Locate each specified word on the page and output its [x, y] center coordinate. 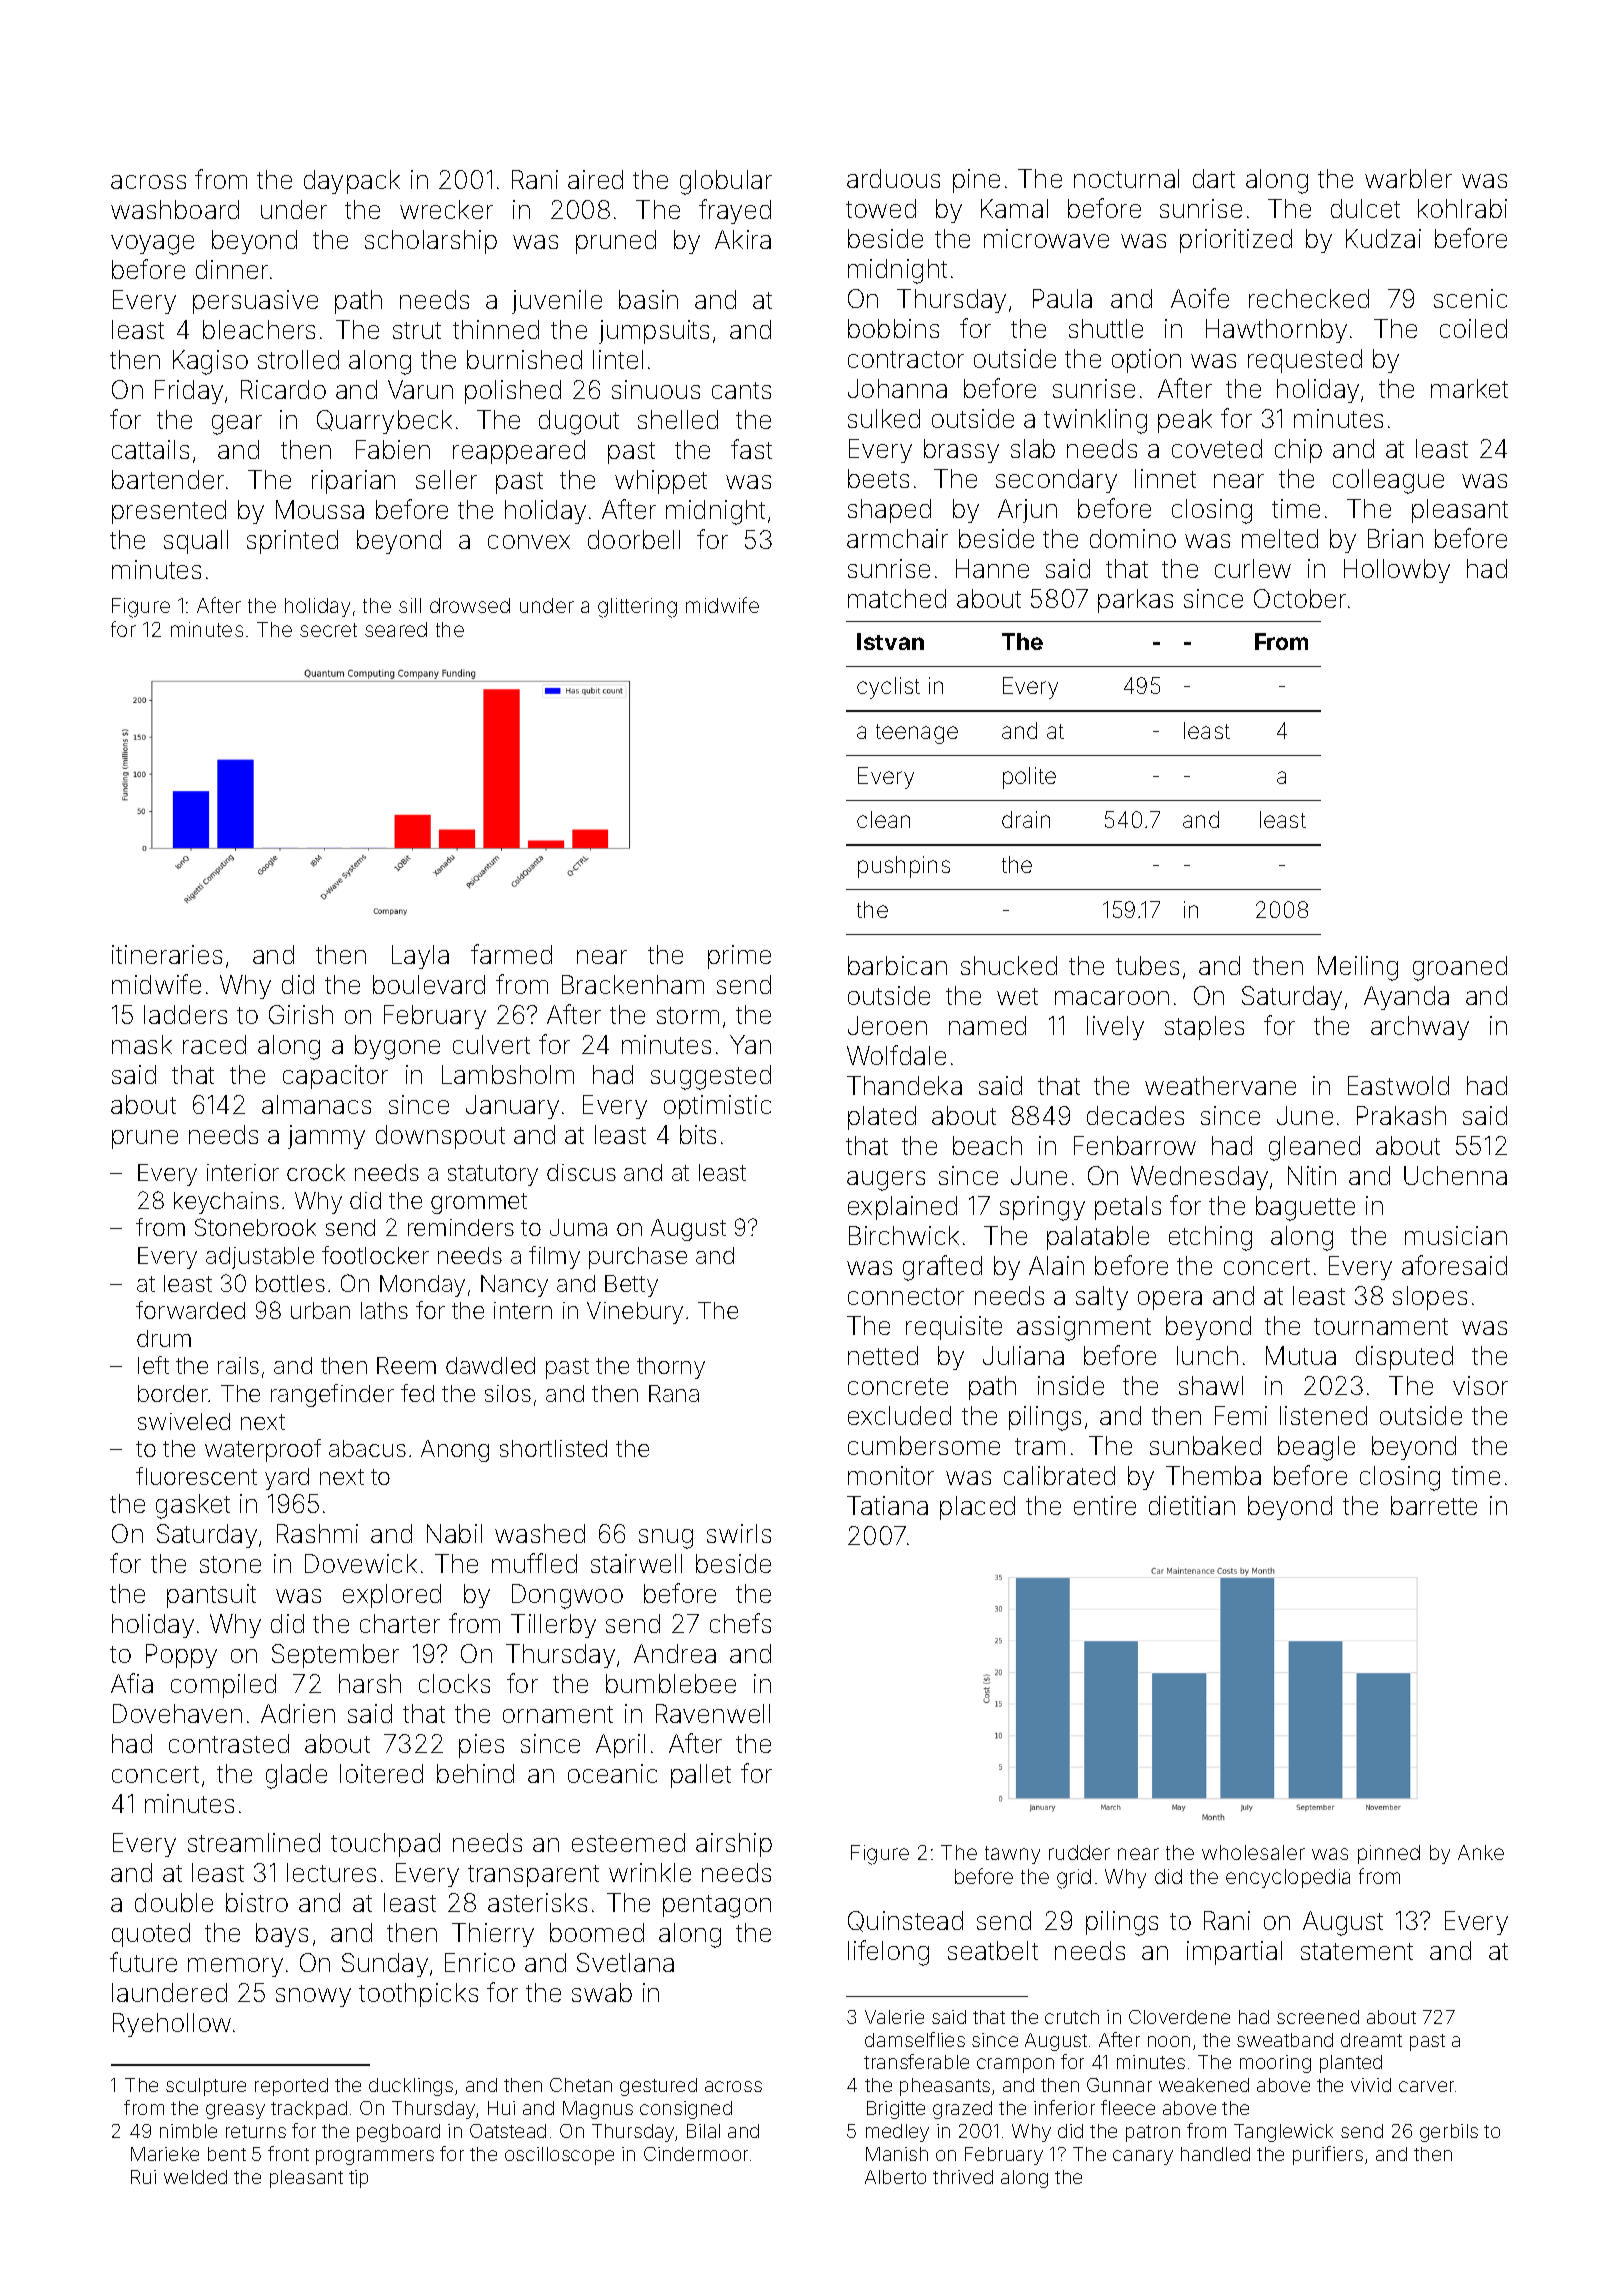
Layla [420, 957]
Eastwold [1398, 1085]
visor [1480, 1385]
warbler [1408, 178]
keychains [226, 1203]
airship [734, 1845]
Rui [143, 2177]
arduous [893, 178]
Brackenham [633, 984]
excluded [899, 1415]
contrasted [229, 1743]
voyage [152, 245]
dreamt [1371, 2040]
